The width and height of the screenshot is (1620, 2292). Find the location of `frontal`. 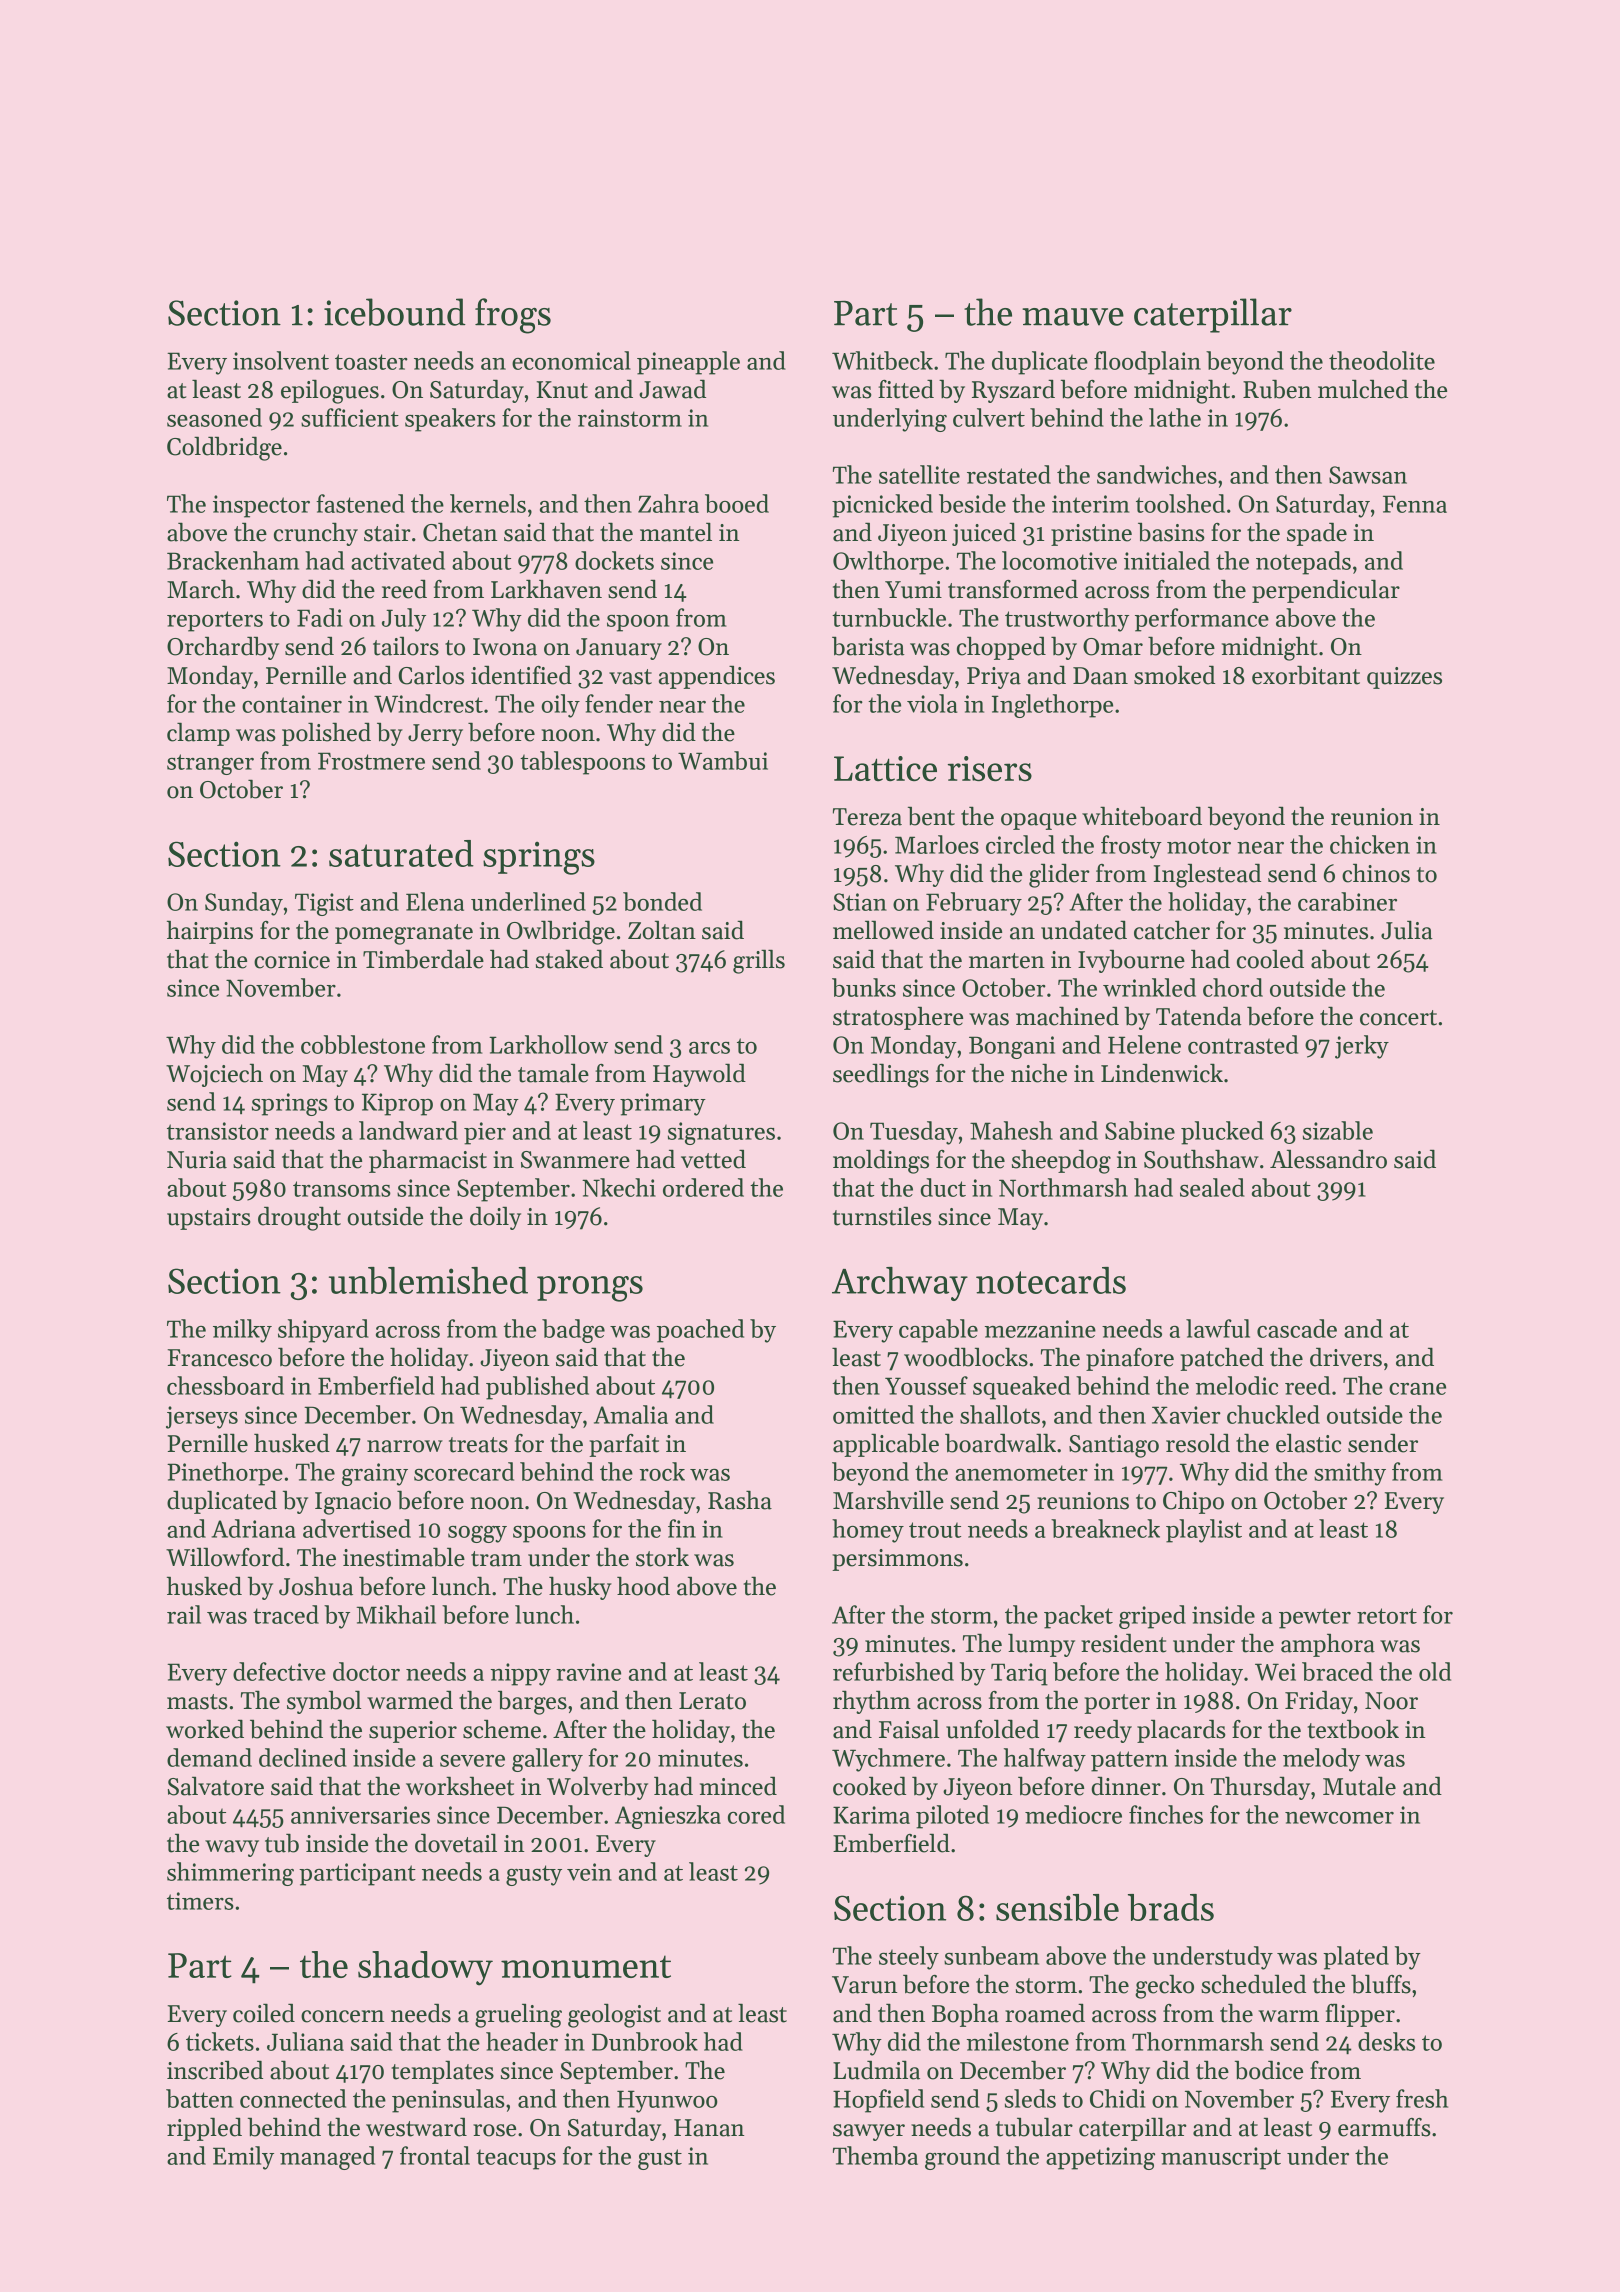

frontal is located at coordinates (435, 2155).
